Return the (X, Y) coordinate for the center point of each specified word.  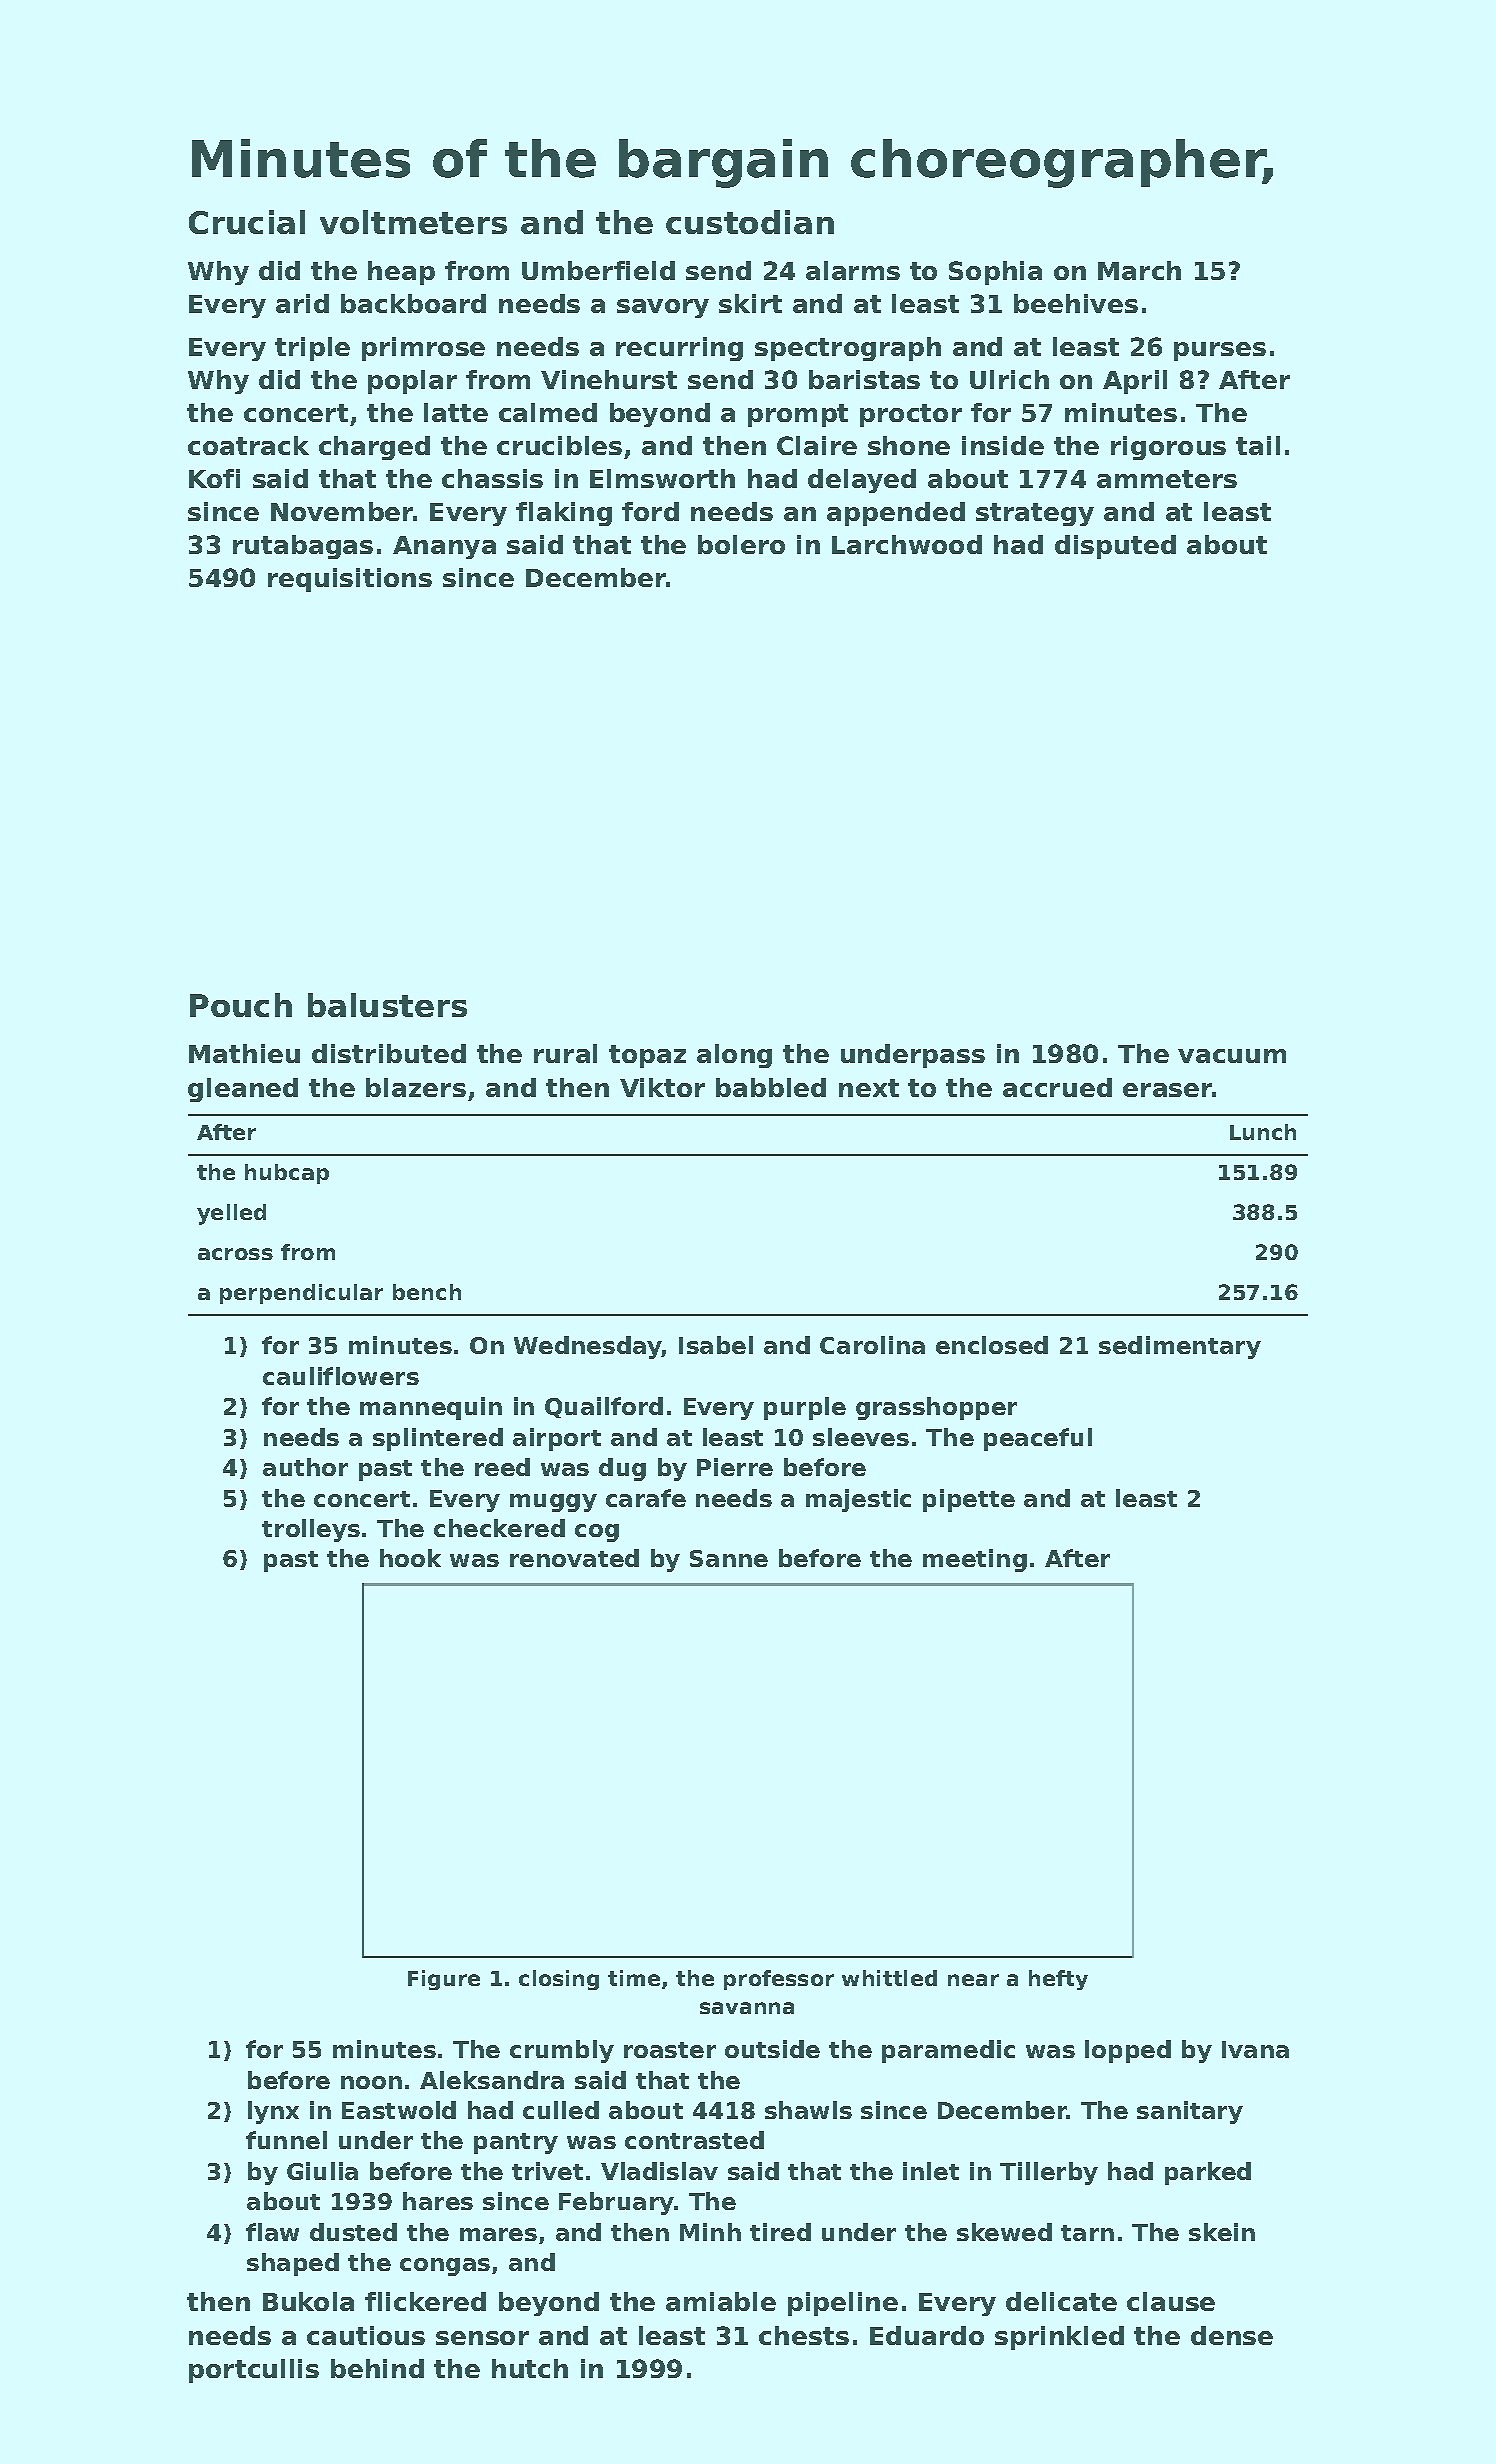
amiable (721, 2301)
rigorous (1168, 448)
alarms (853, 270)
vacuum (1232, 1056)
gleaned (243, 1090)
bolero (741, 544)
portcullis (254, 2371)
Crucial (247, 222)
